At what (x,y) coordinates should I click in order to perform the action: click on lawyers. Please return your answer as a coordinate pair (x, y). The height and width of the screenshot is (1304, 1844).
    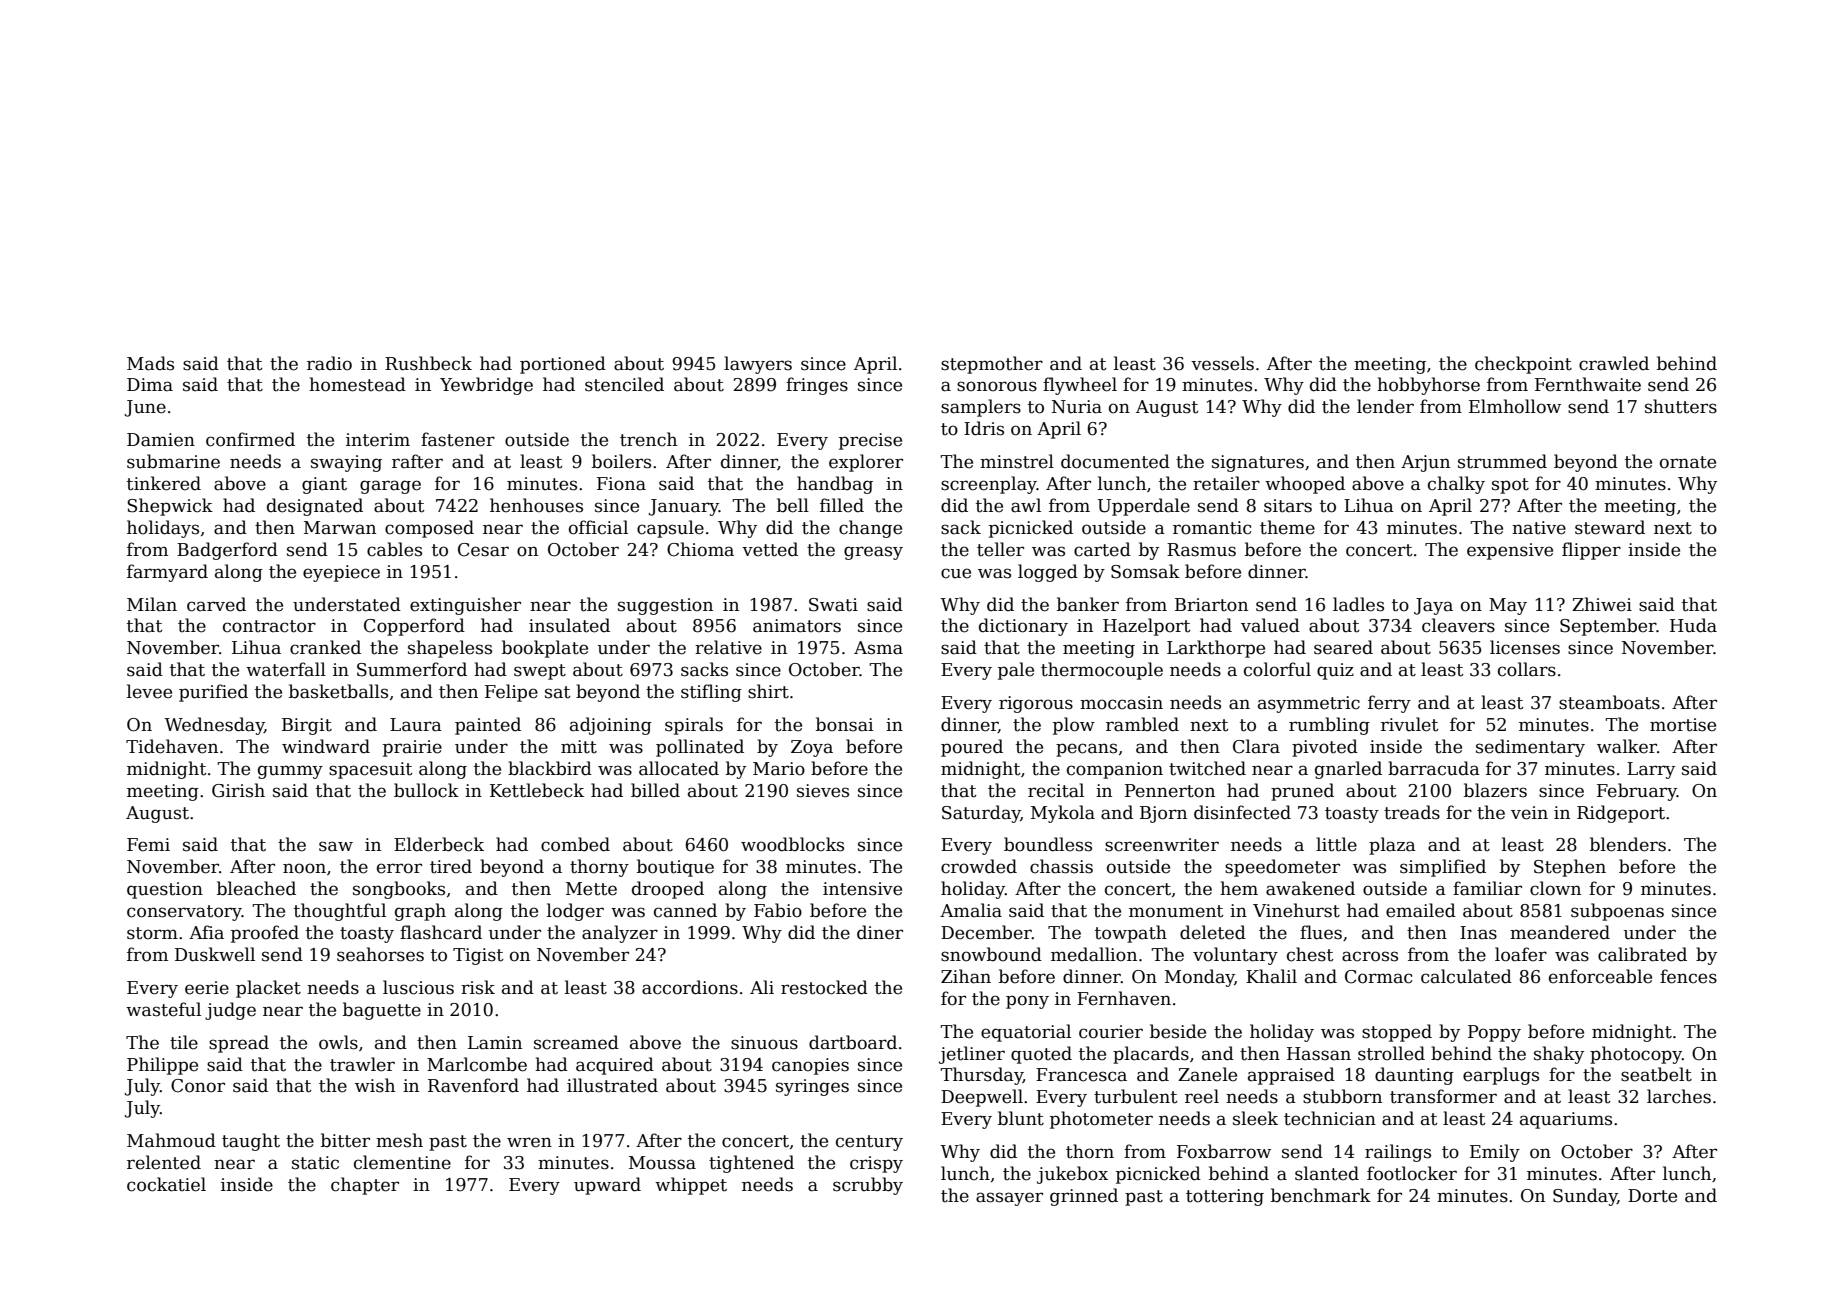
    Looking at the image, I should click on (758, 365).
